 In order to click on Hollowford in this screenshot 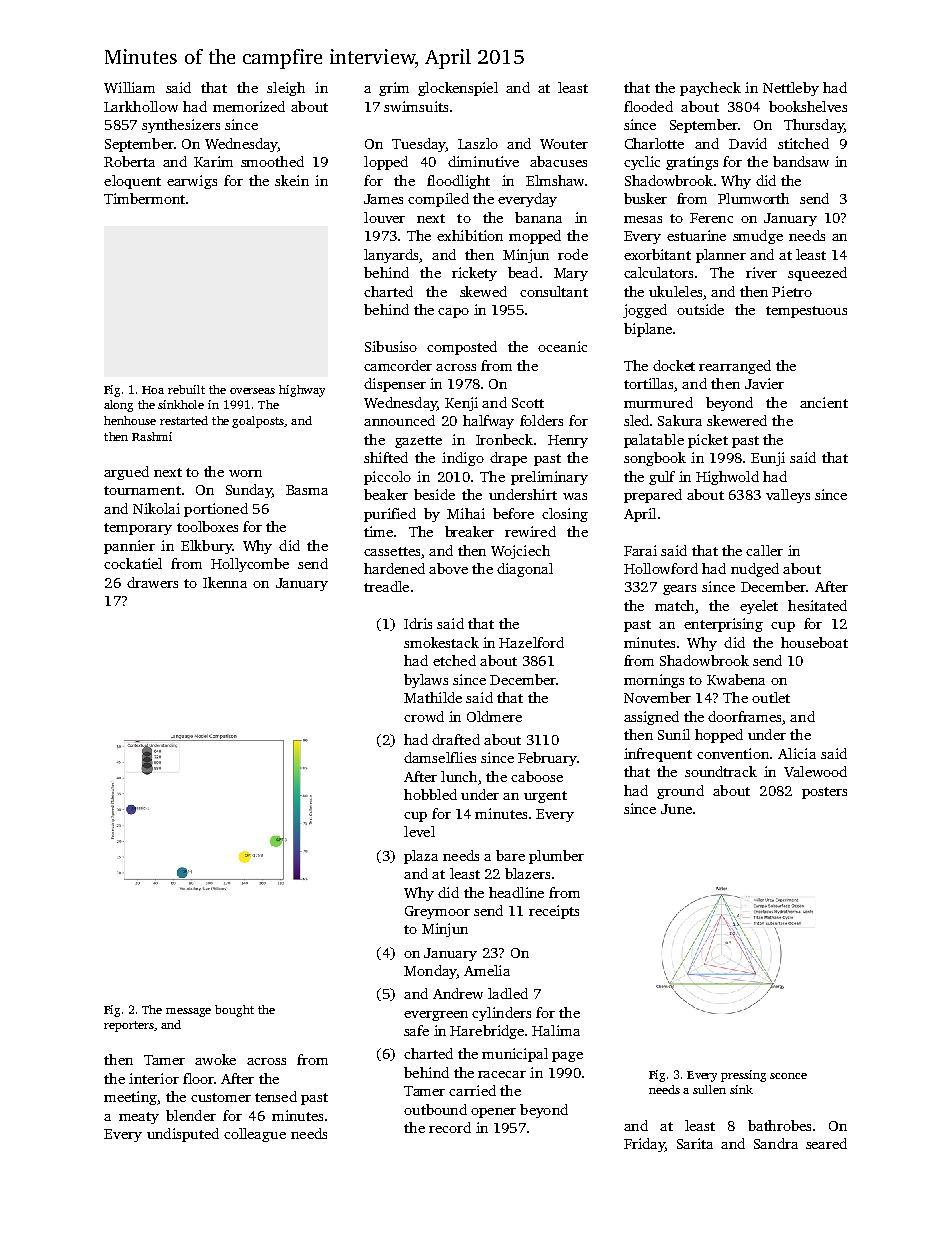, I will do `click(661, 568)`.
